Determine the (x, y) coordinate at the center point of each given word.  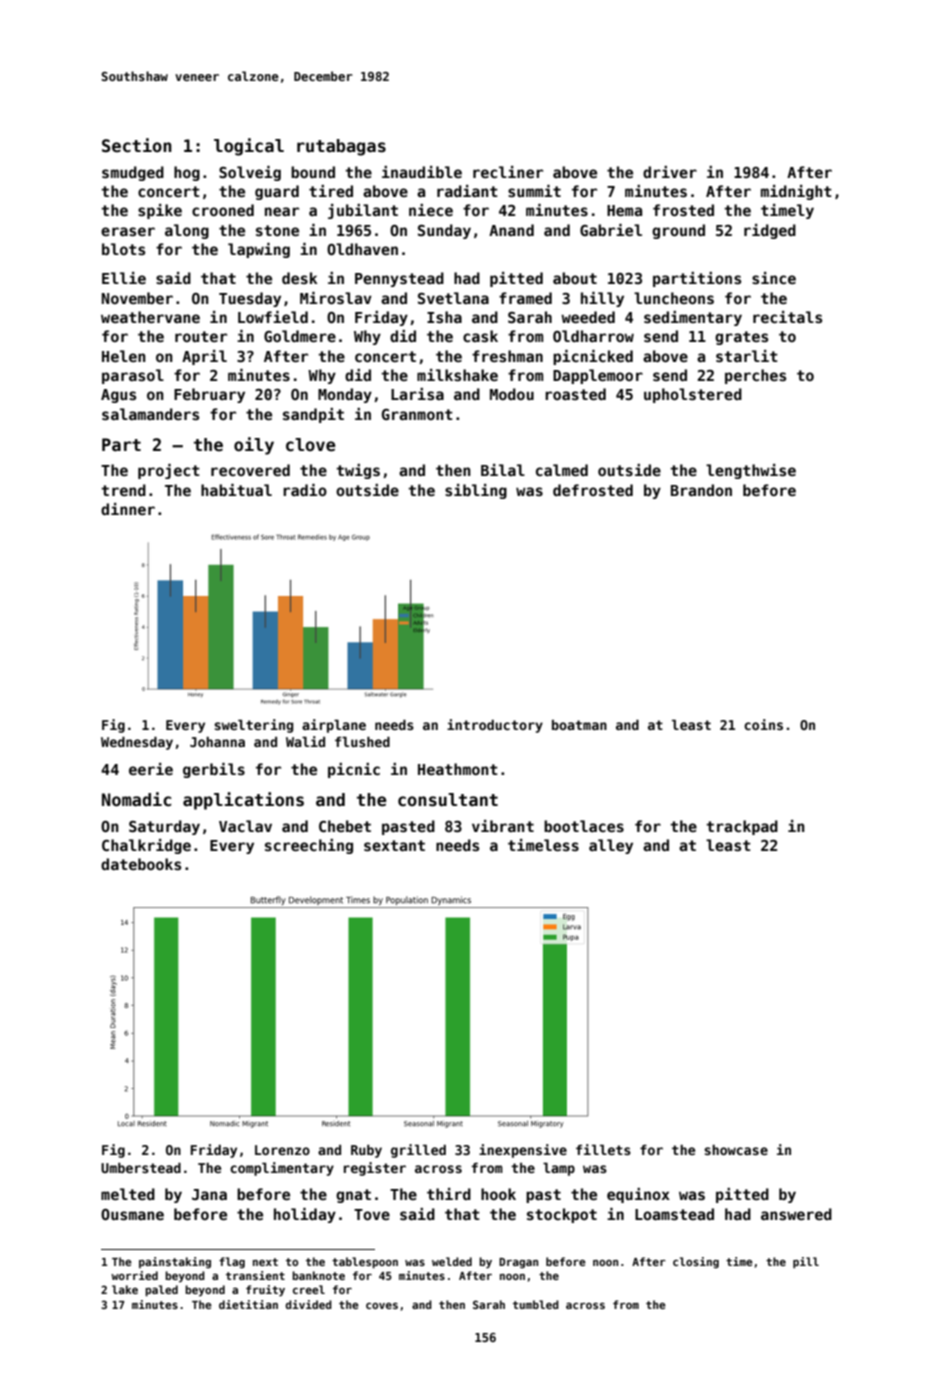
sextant (394, 845)
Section (137, 145)
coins (763, 724)
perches (755, 376)
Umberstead (141, 1168)
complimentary (282, 1169)
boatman (579, 725)
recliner (508, 172)
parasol (133, 376)
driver (670, 172)
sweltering (253, 726)
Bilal (503, 470)
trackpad (742, 827)
